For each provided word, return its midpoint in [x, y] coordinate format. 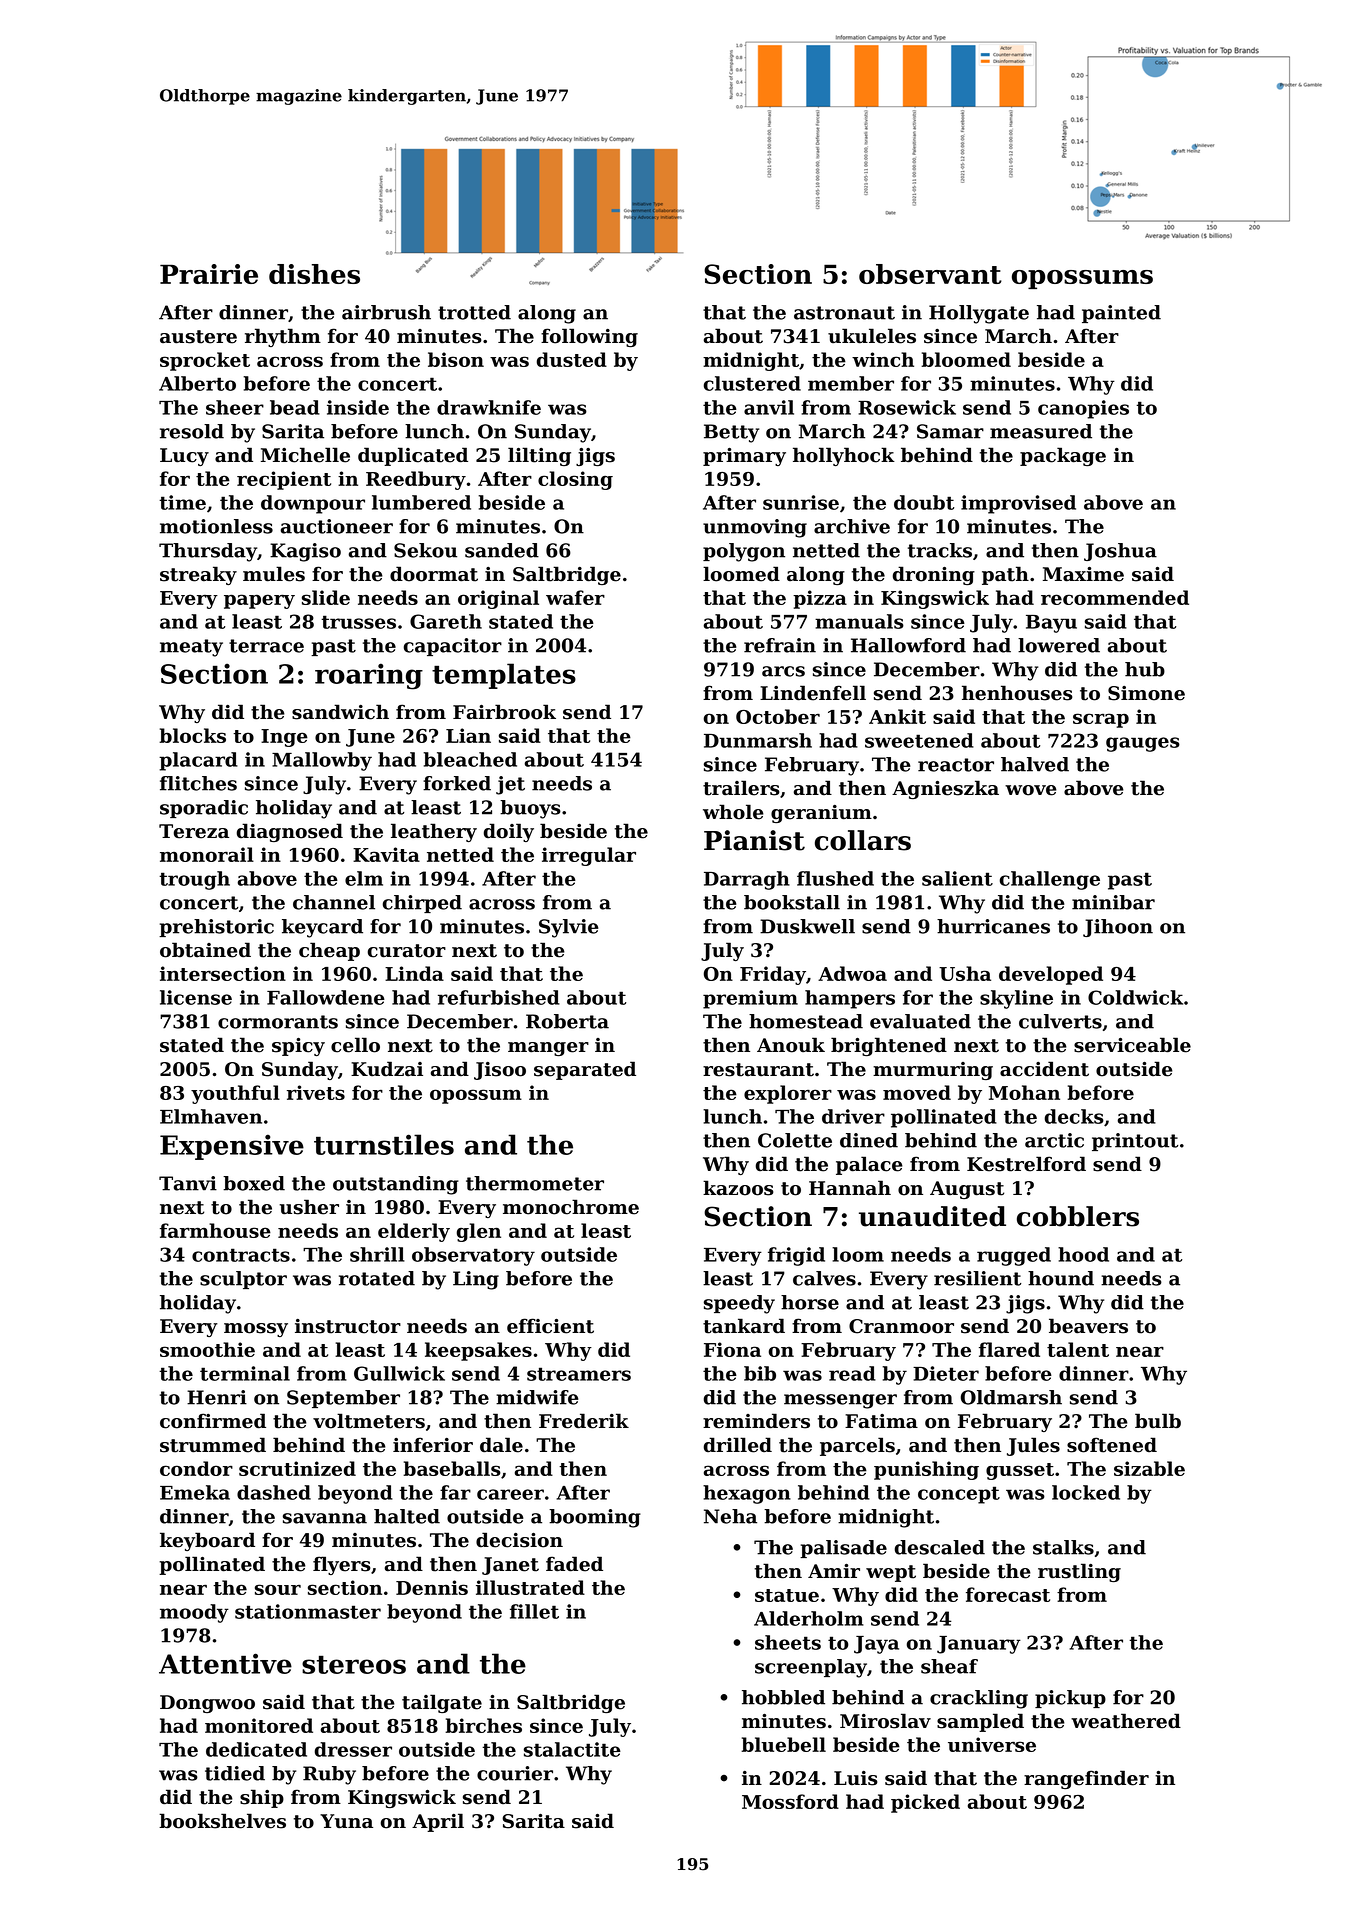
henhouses [1017, 693]
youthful [235, 1094]
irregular [589, 856]
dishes [314, 274]
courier [515, 1773]
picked [925, 1803]
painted [1121, 314]
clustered [752, 383]
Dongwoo [207, 1704]
